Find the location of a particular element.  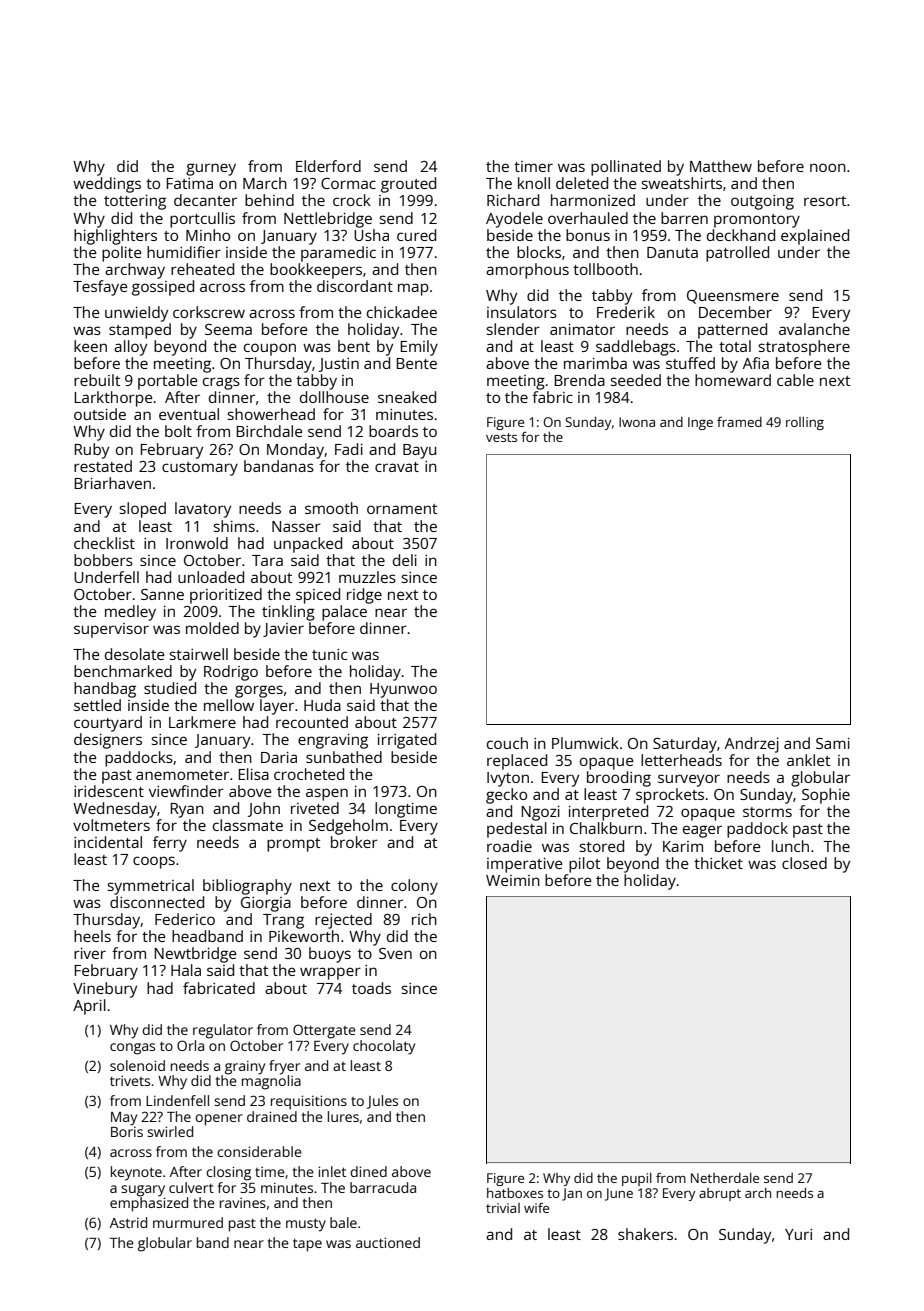

Tesfaye is located at coordinates (100, 288).
